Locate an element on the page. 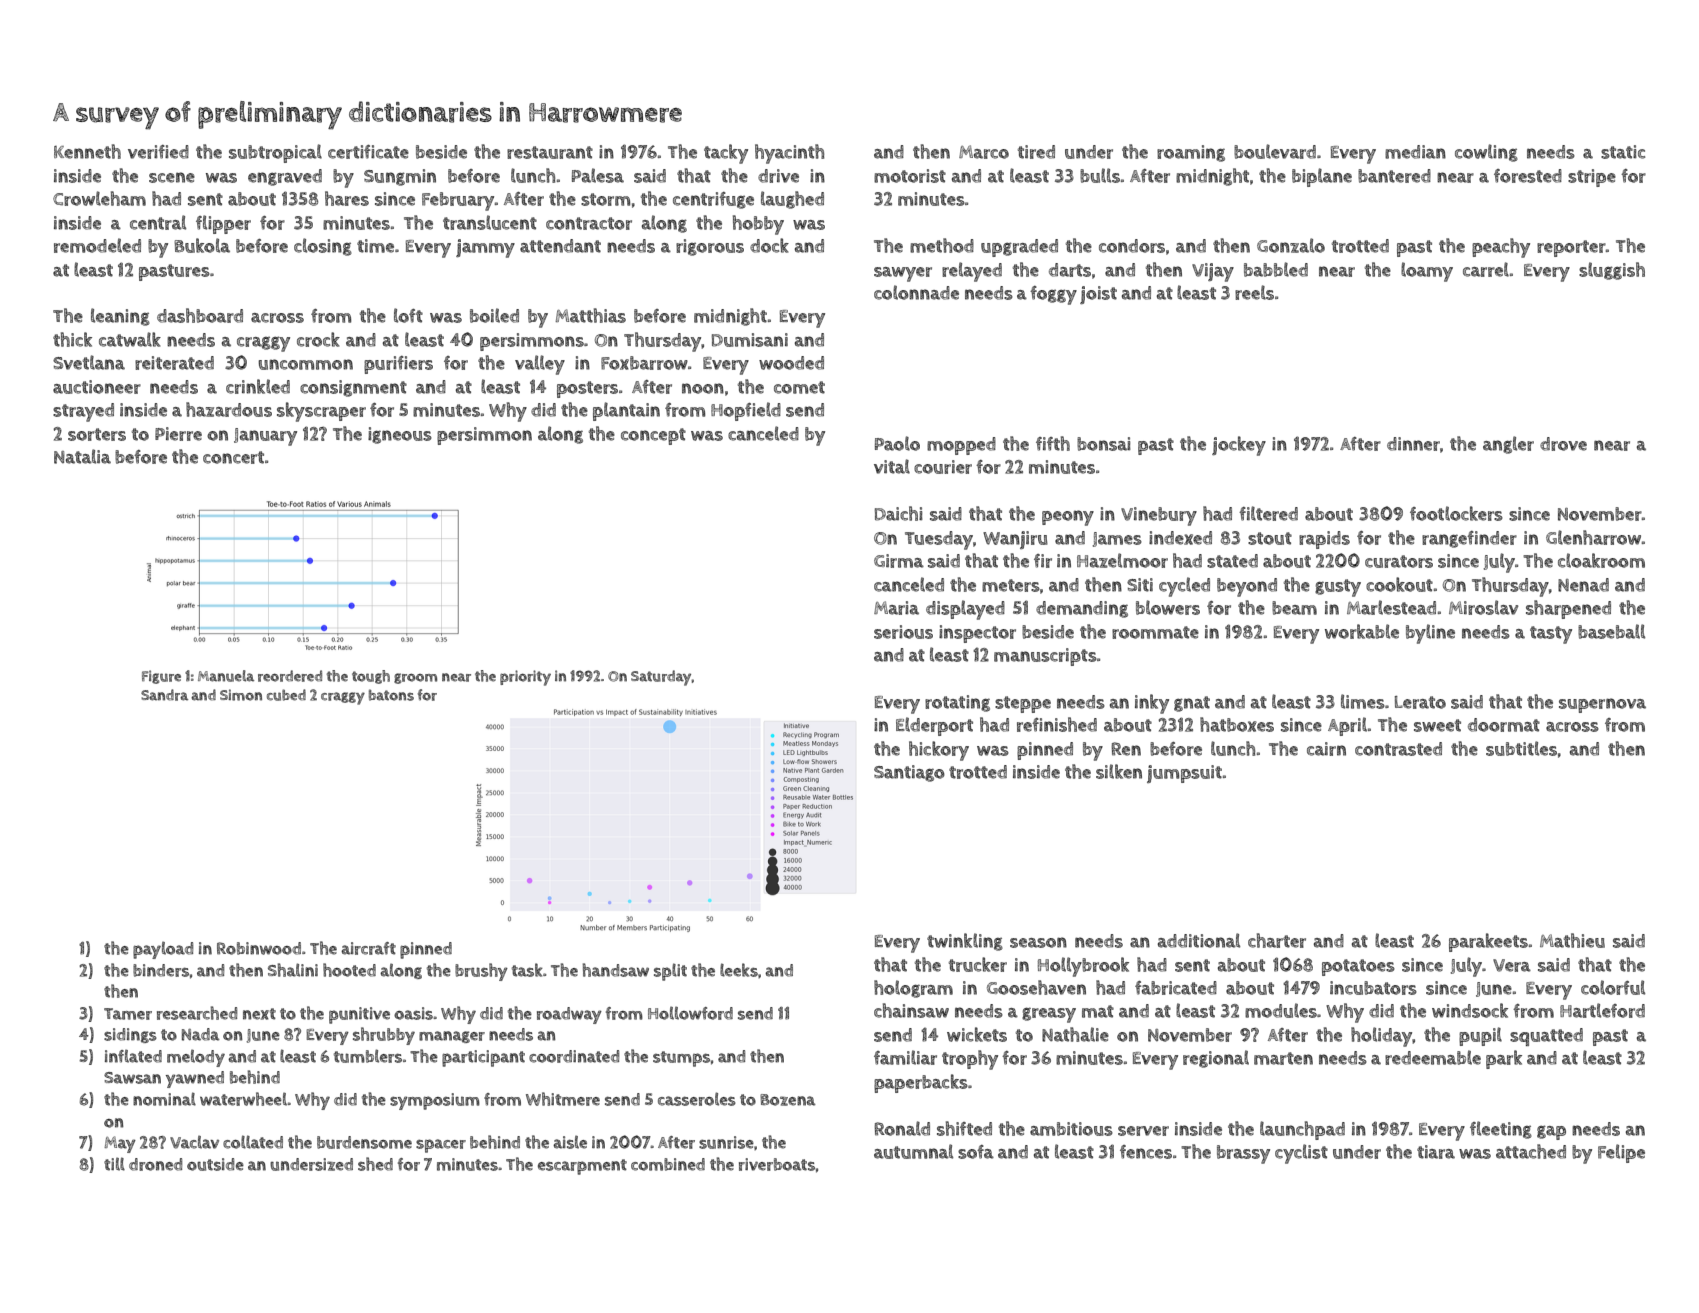  cairn is located at coordinates (1326, 749).
